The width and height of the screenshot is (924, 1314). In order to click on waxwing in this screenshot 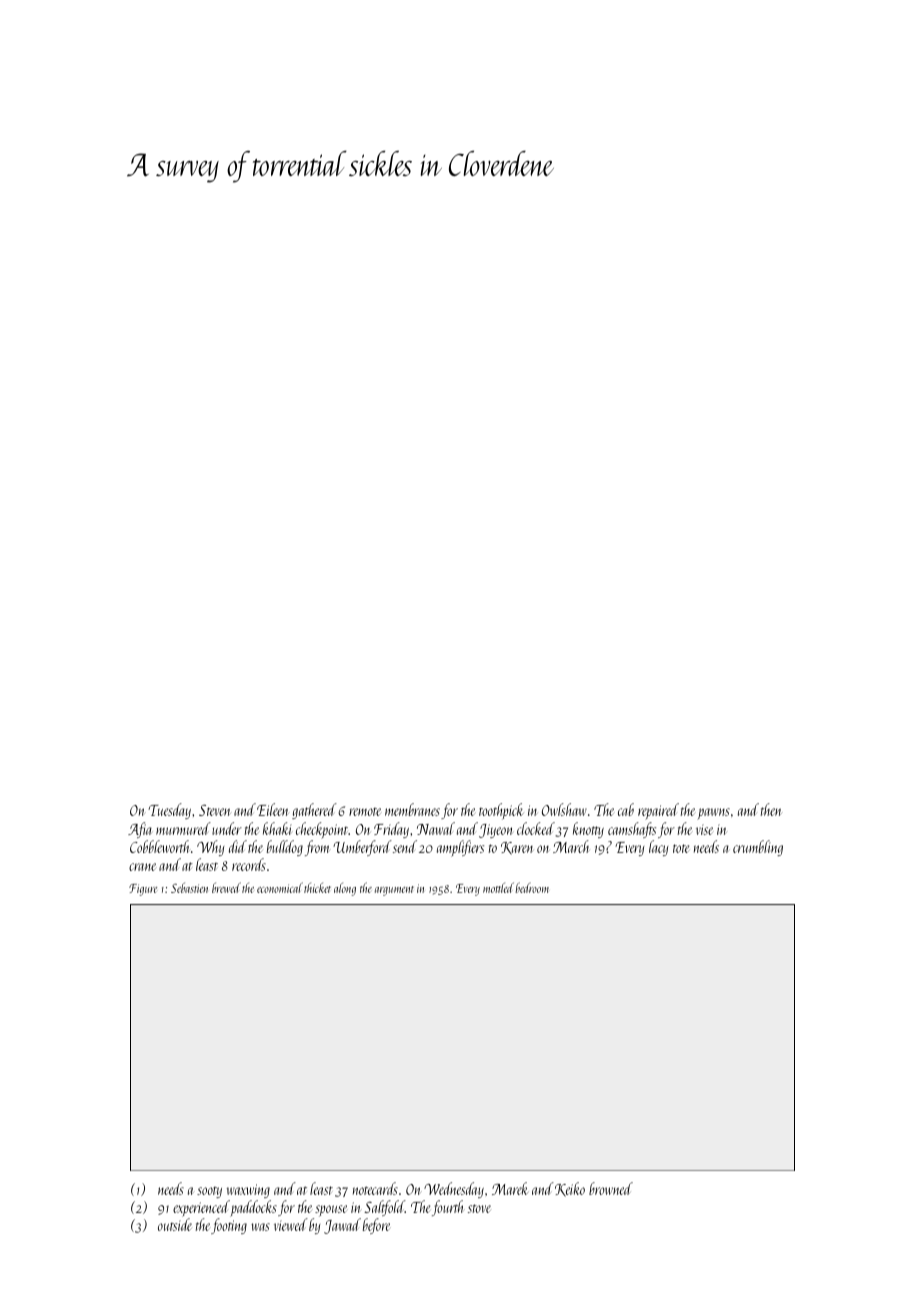, I will do `click(248, 1191)`.
